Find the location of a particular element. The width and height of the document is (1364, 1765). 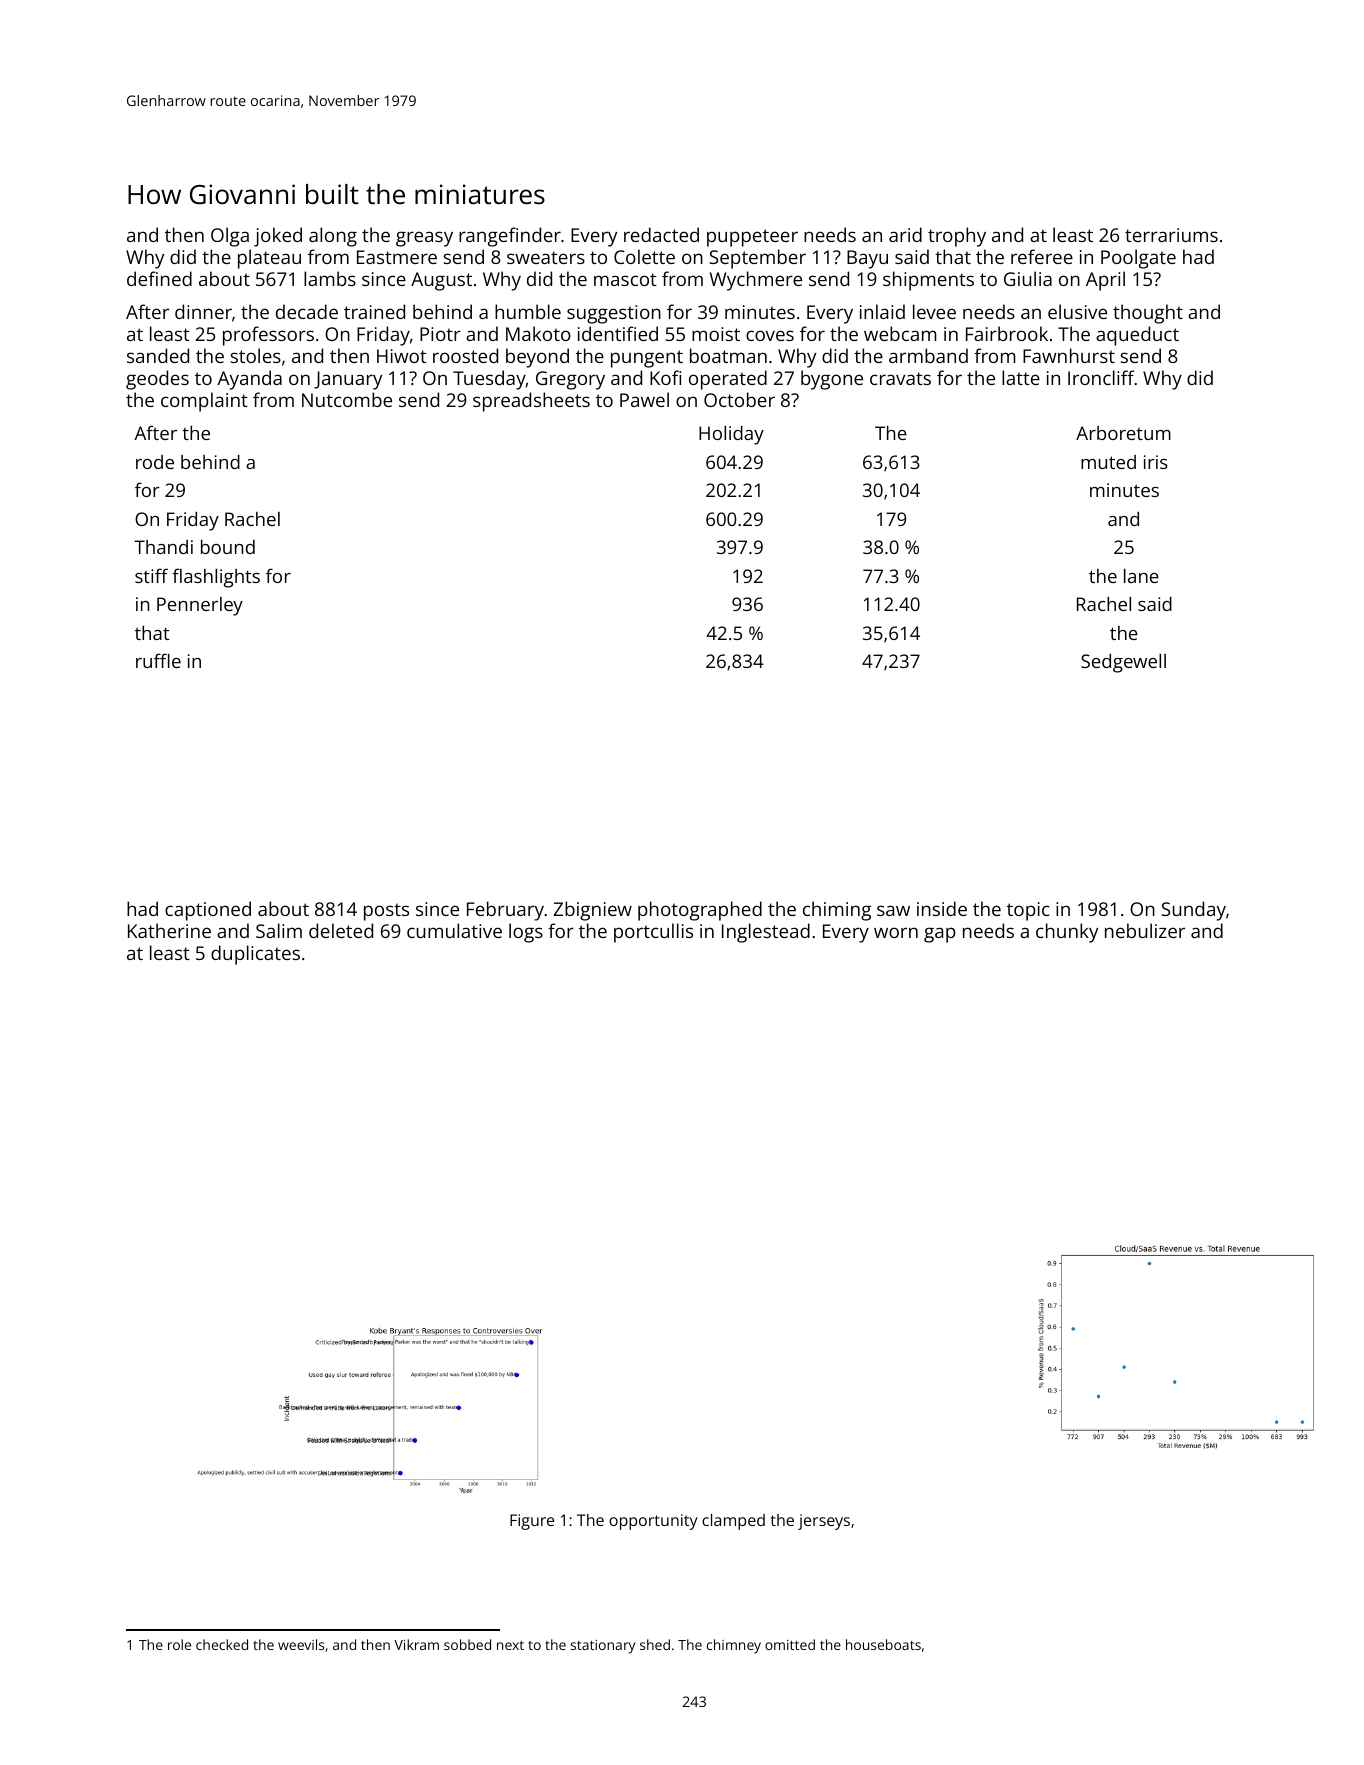

posts is located at coordinates (386, 912).
